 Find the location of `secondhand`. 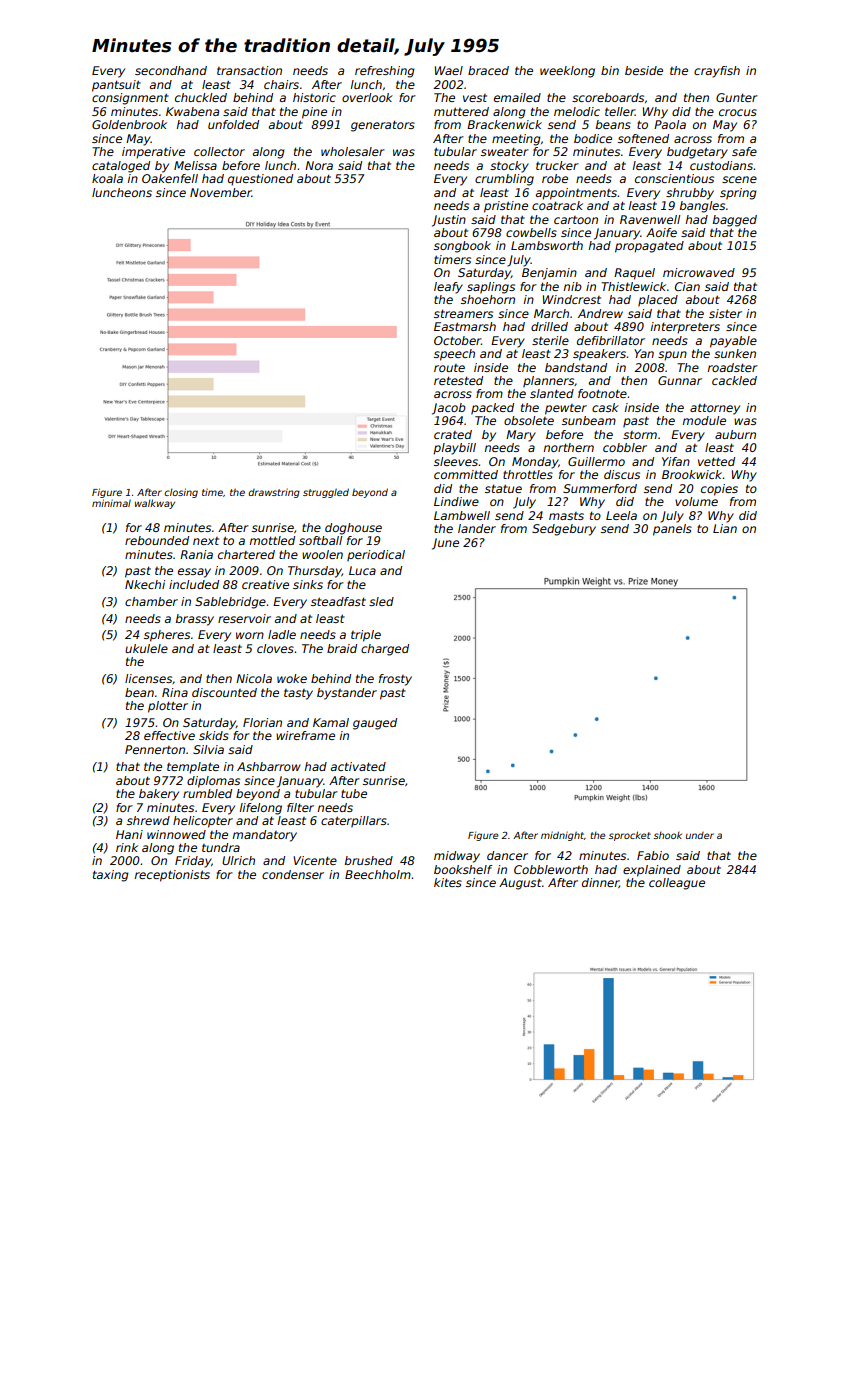

secondhand is located at coordinates (171, 70).
